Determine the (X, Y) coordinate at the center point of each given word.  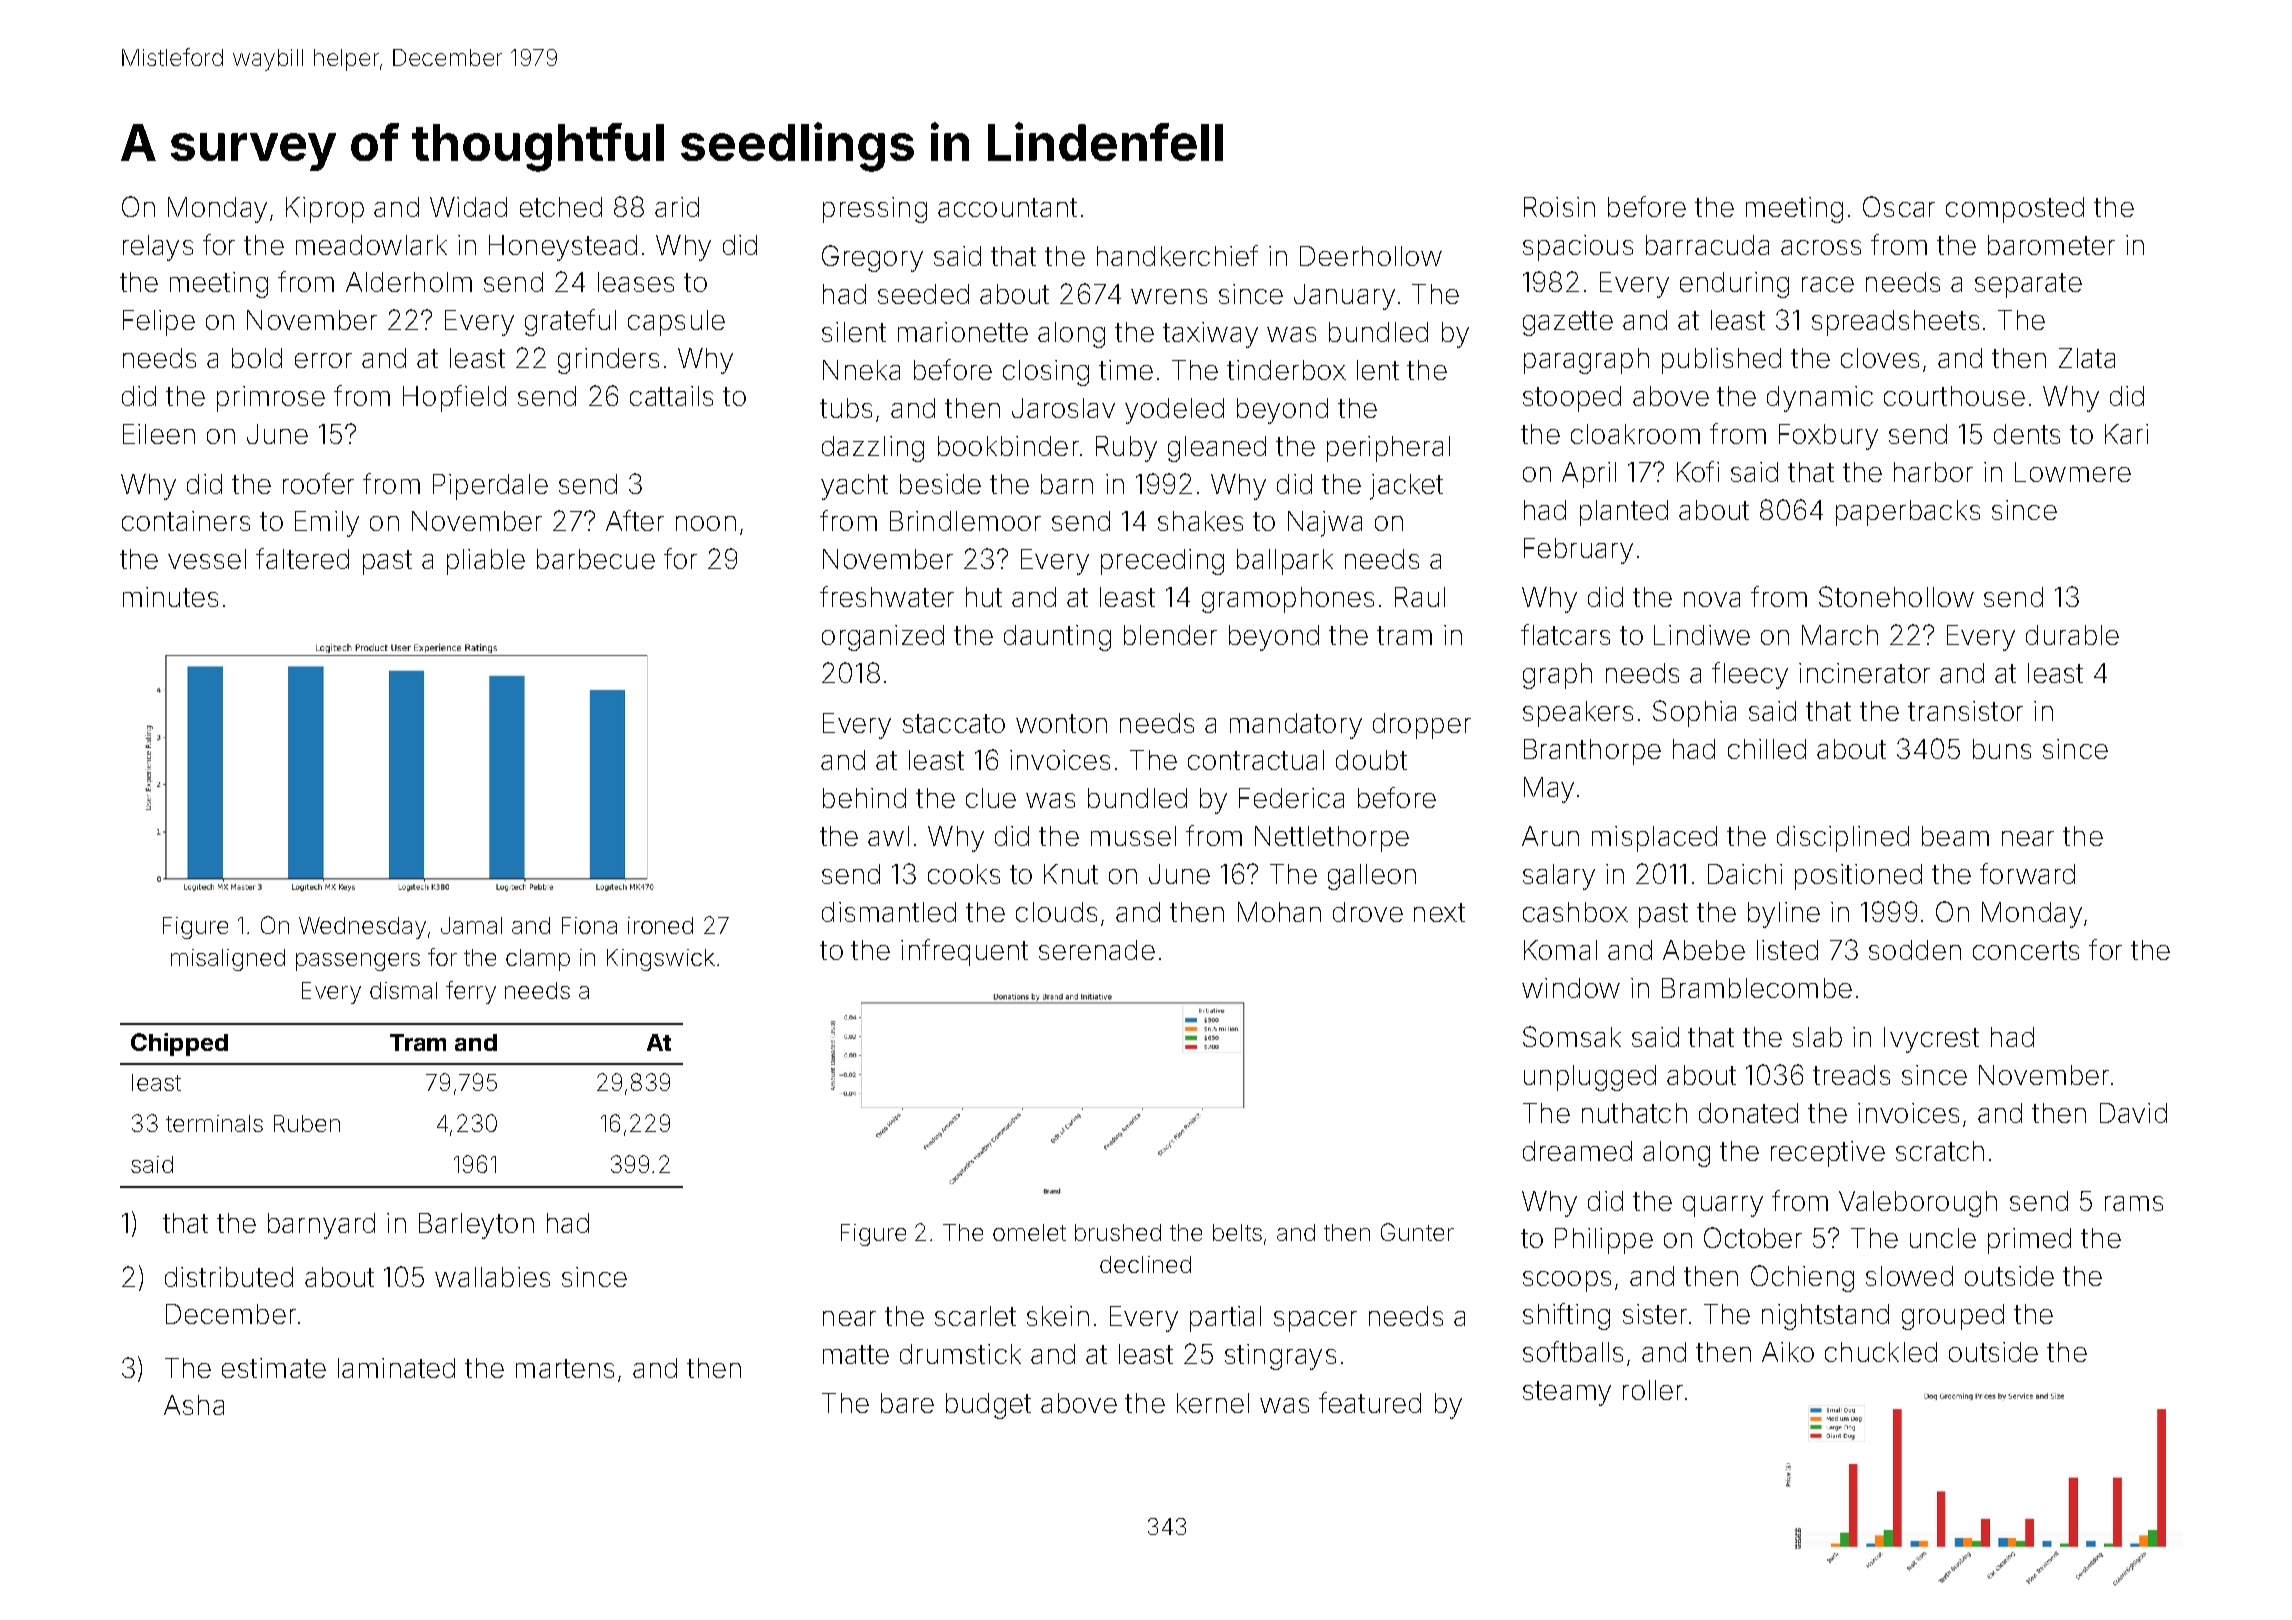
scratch (1940, 1151)
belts (1237, 1232)
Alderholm (409, 282)
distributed (229, 1277)
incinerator (1864, 673)
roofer (318, 483)
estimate (274, 1368)
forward (2027, 873)
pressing (875, 210)
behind (864, 798)
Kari (2126, 434)
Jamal (471, 925)
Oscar (1899, 206)
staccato (954, 723)
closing (1046, 373)
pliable (486, 562)
